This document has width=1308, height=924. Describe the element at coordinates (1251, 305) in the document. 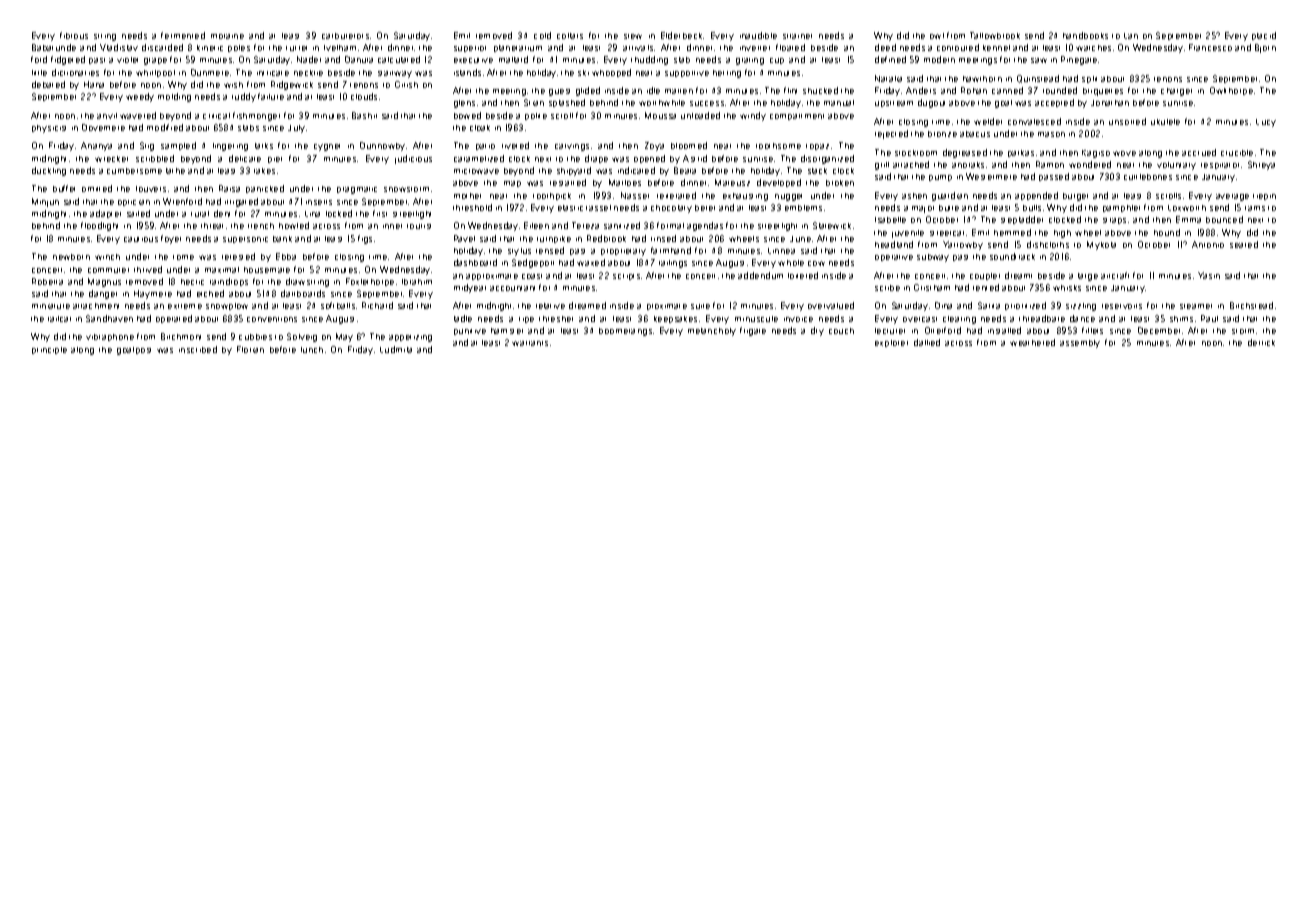

I see `Birchstead` at that location.
